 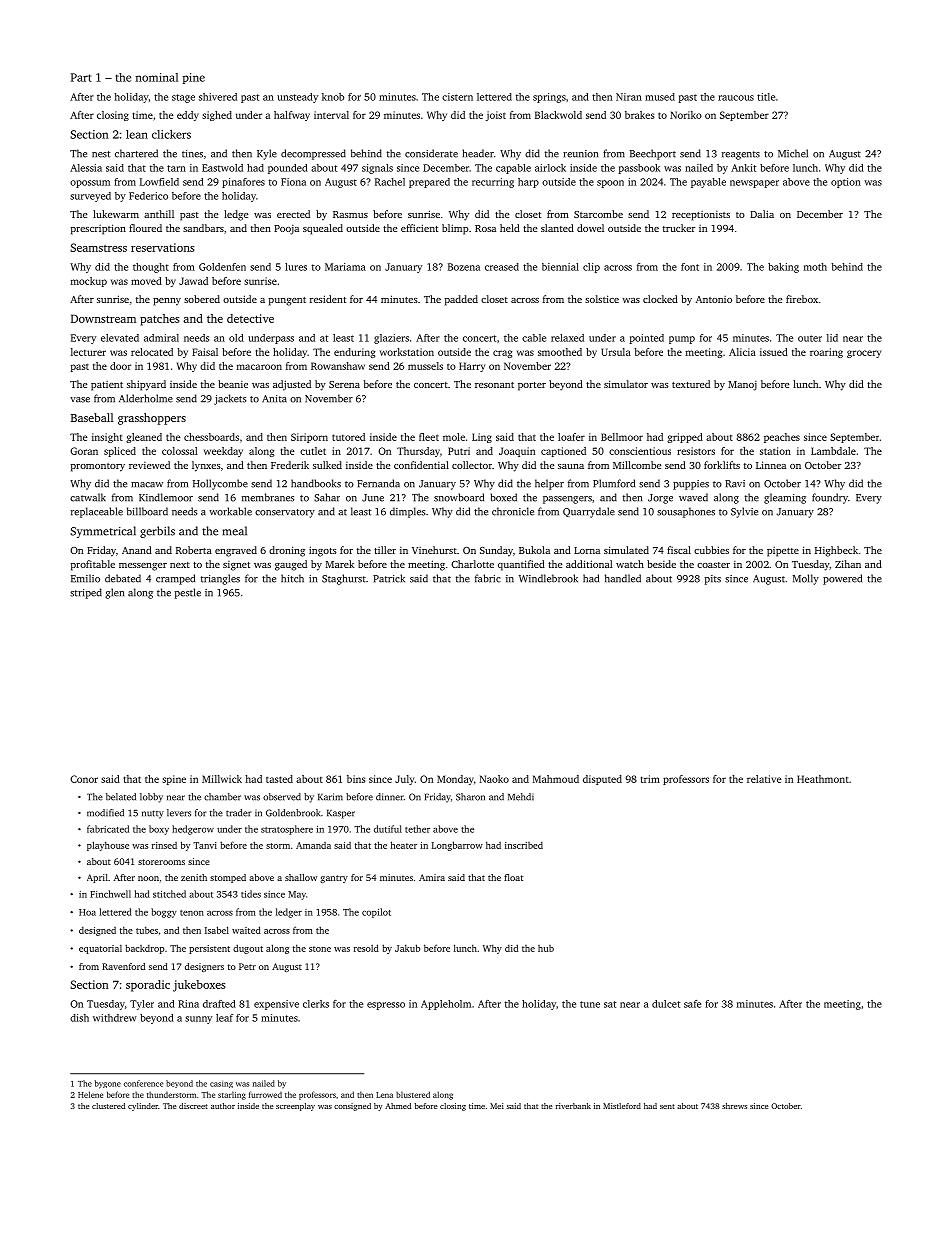 I want to click on April, so click(x=97, y=878).
